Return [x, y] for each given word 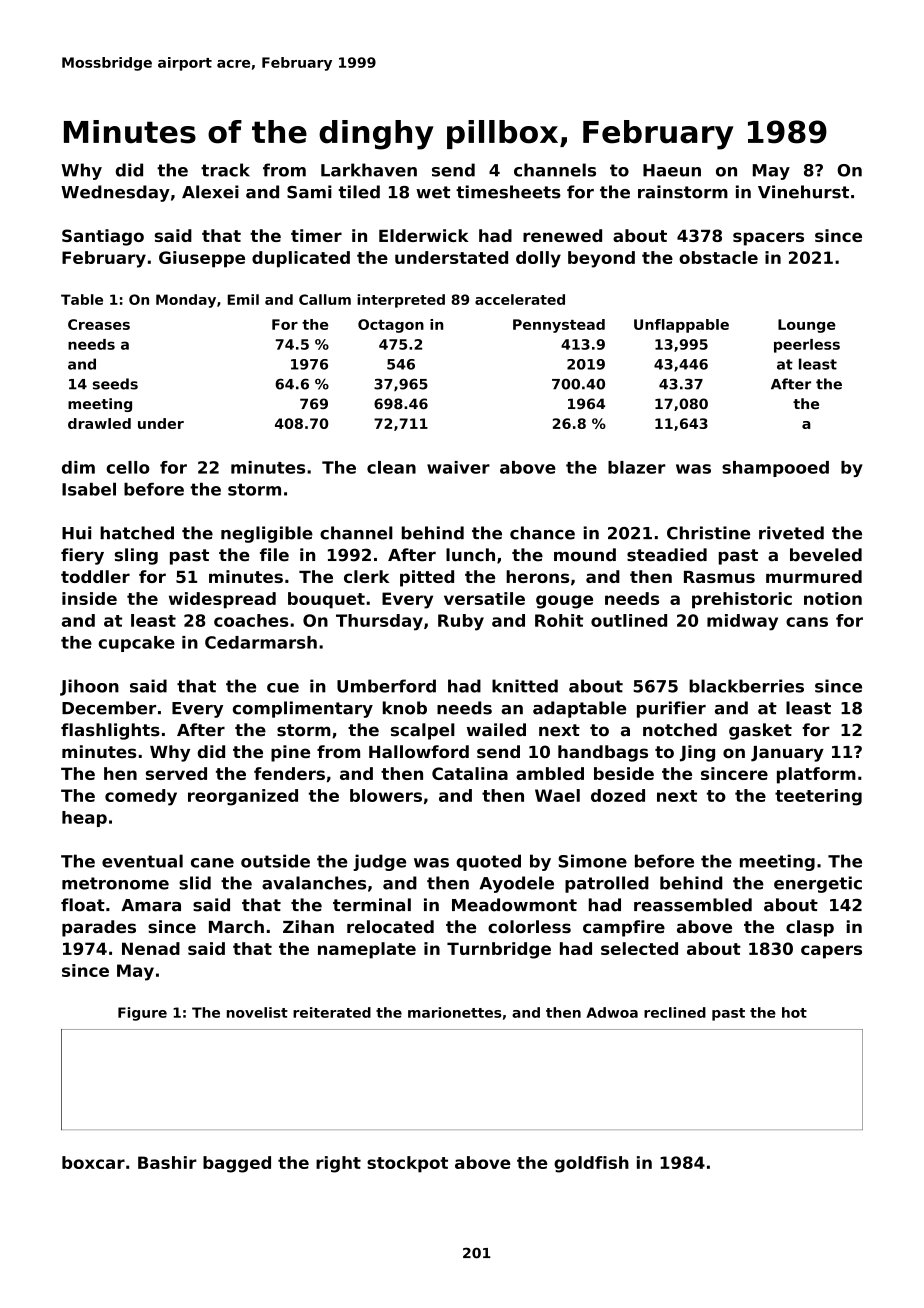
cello [128, 467]
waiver [458, 467]
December [109, 708]
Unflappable [681, 326]
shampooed [775, 469]
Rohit [559, 620]
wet [433, 192]
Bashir [167, 1162]
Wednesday [115, 193]
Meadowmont [514, 905]
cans [807, 622]
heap [84, 819]
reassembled [693, 905]
